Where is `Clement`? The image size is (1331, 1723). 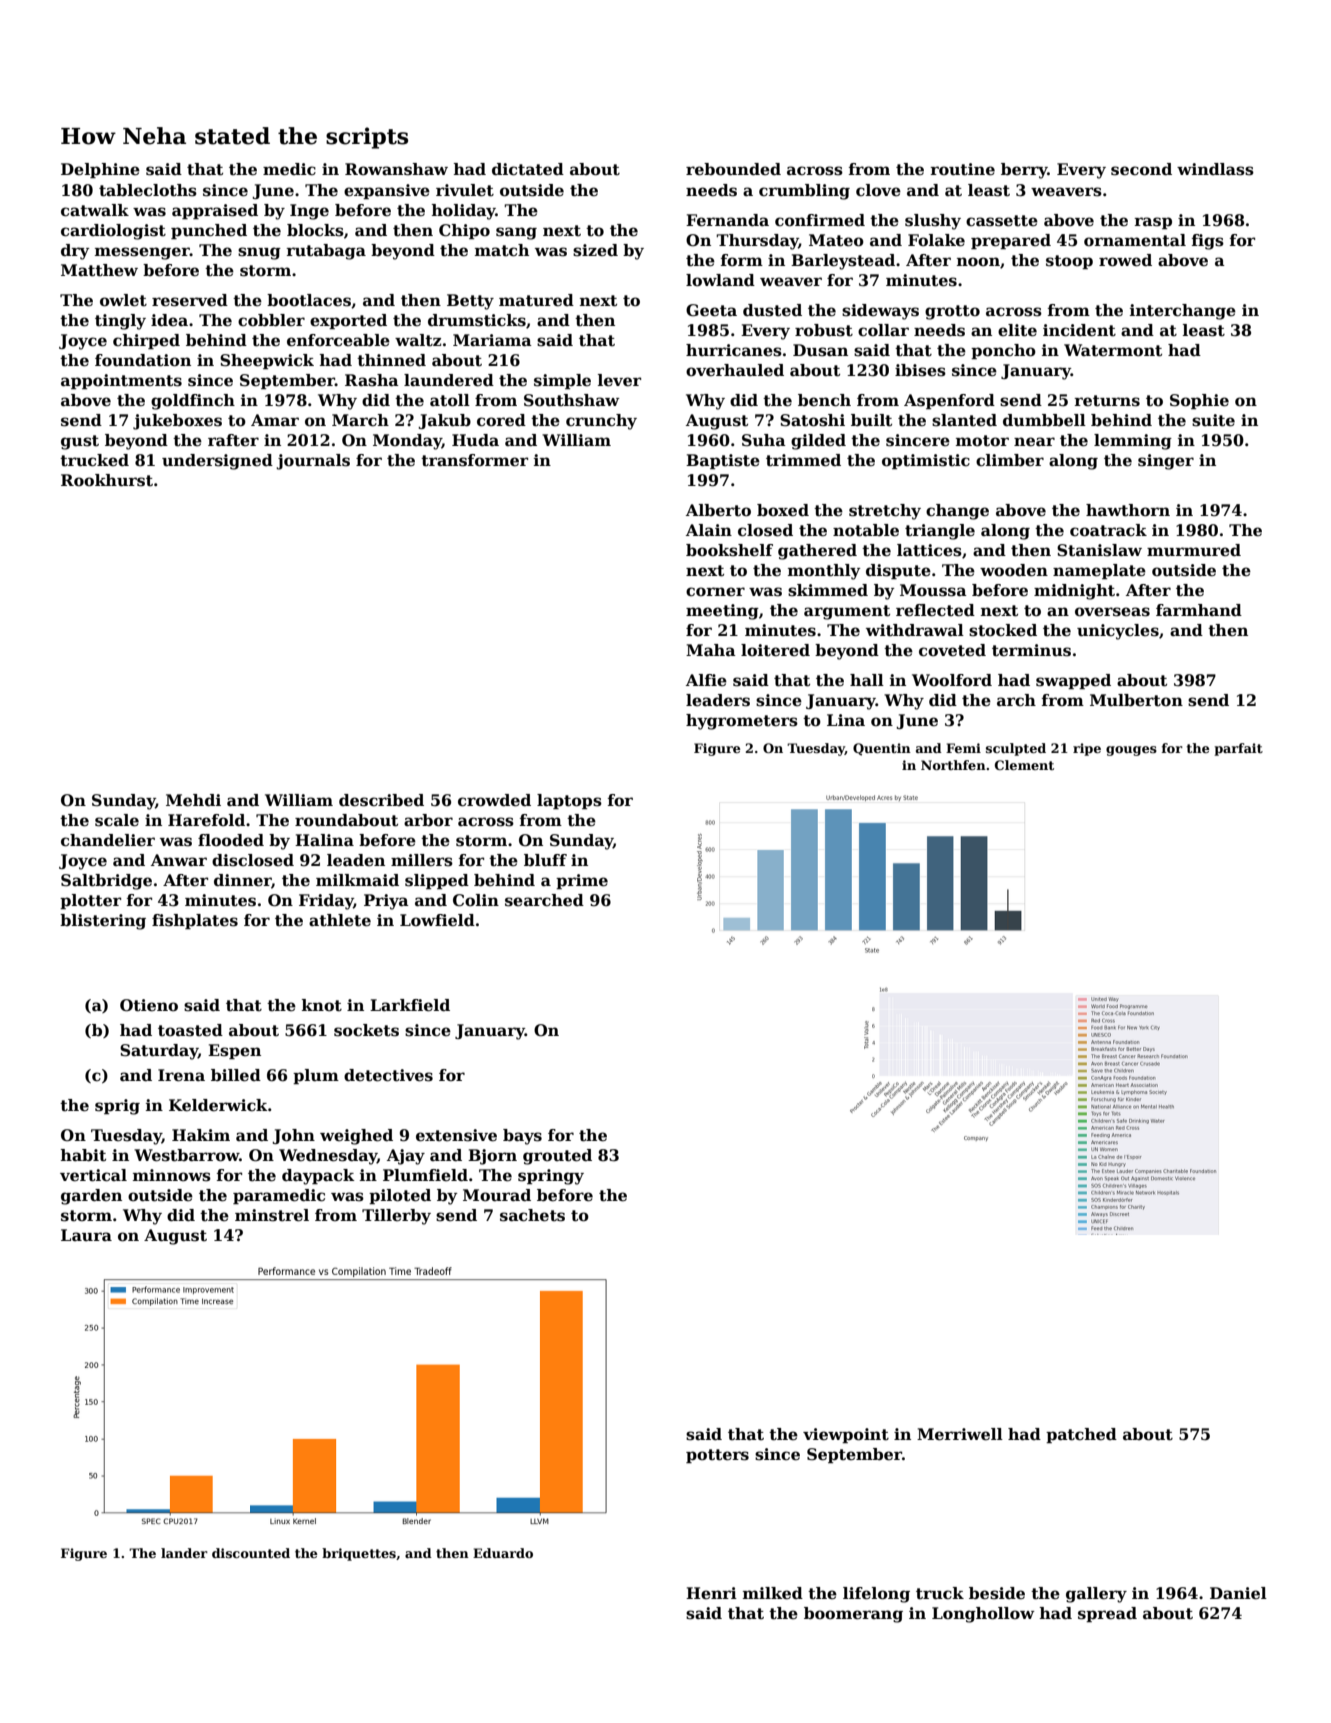
Clement is located at coordinates (1024, 765).
